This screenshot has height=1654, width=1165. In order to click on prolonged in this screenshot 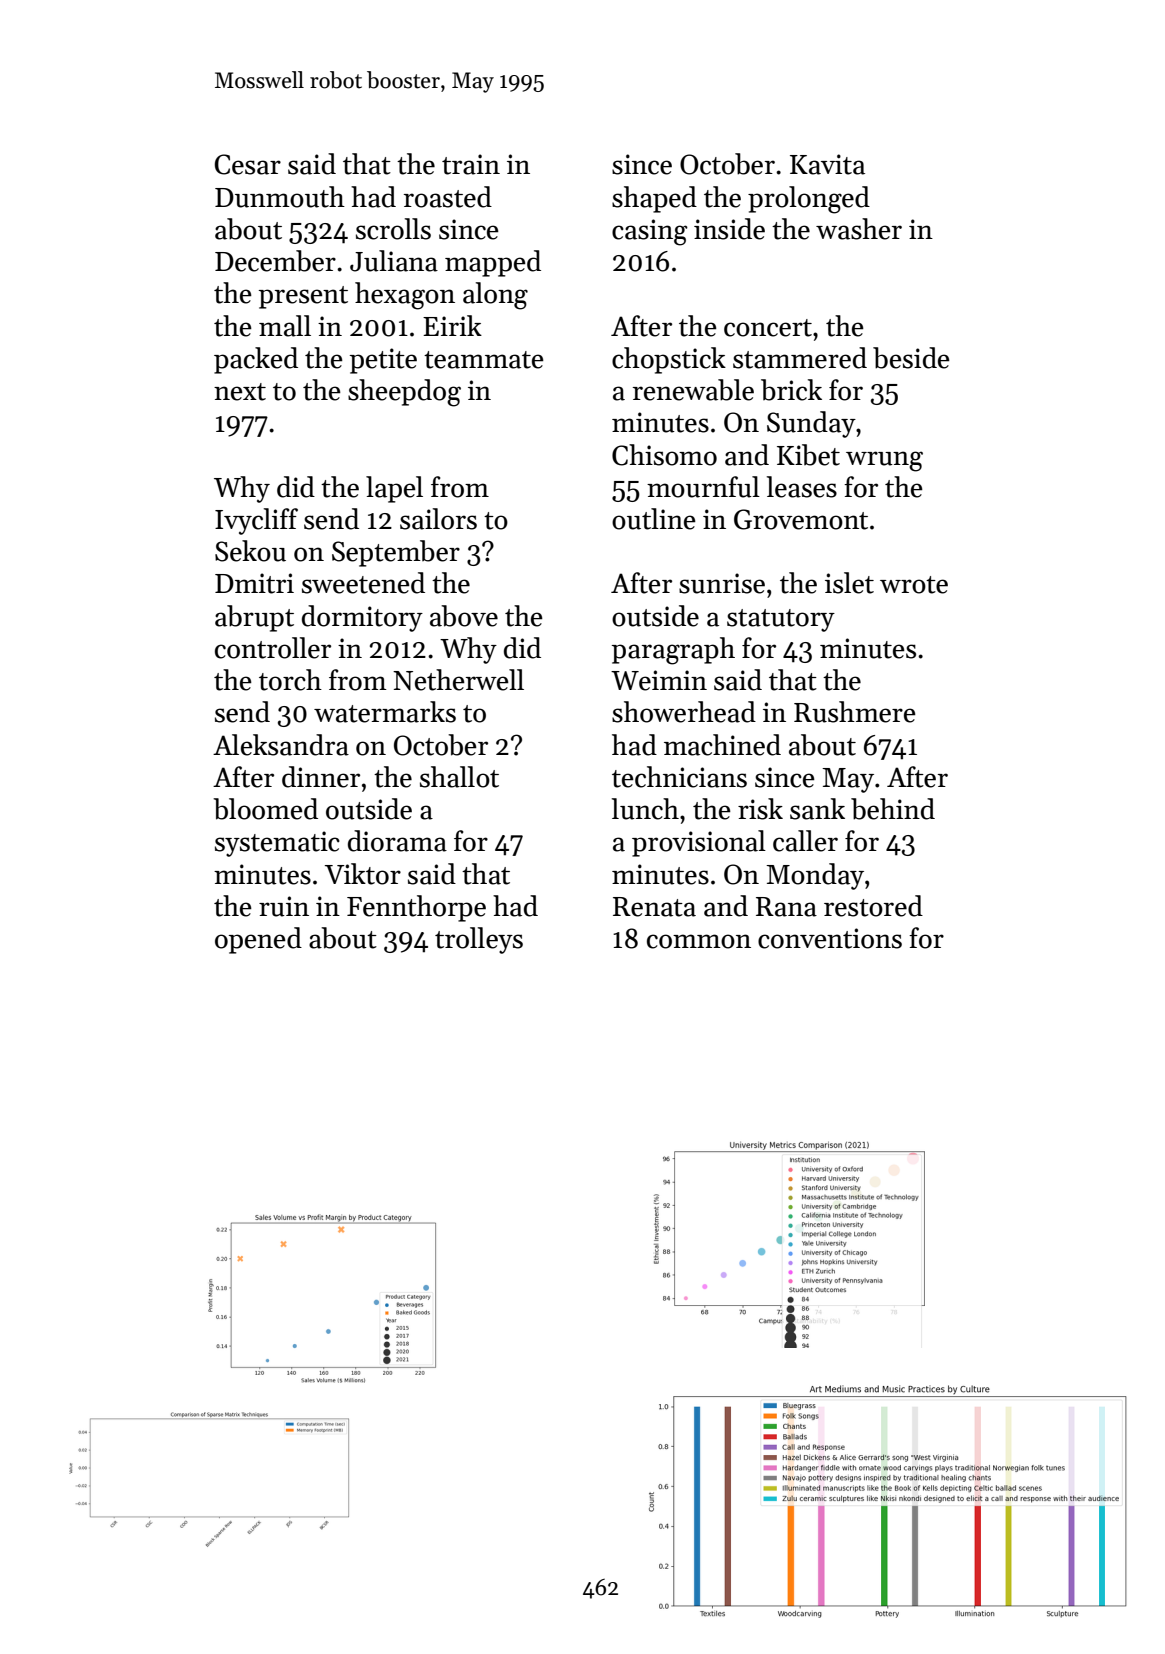, I will do `click(809, 200)`.
